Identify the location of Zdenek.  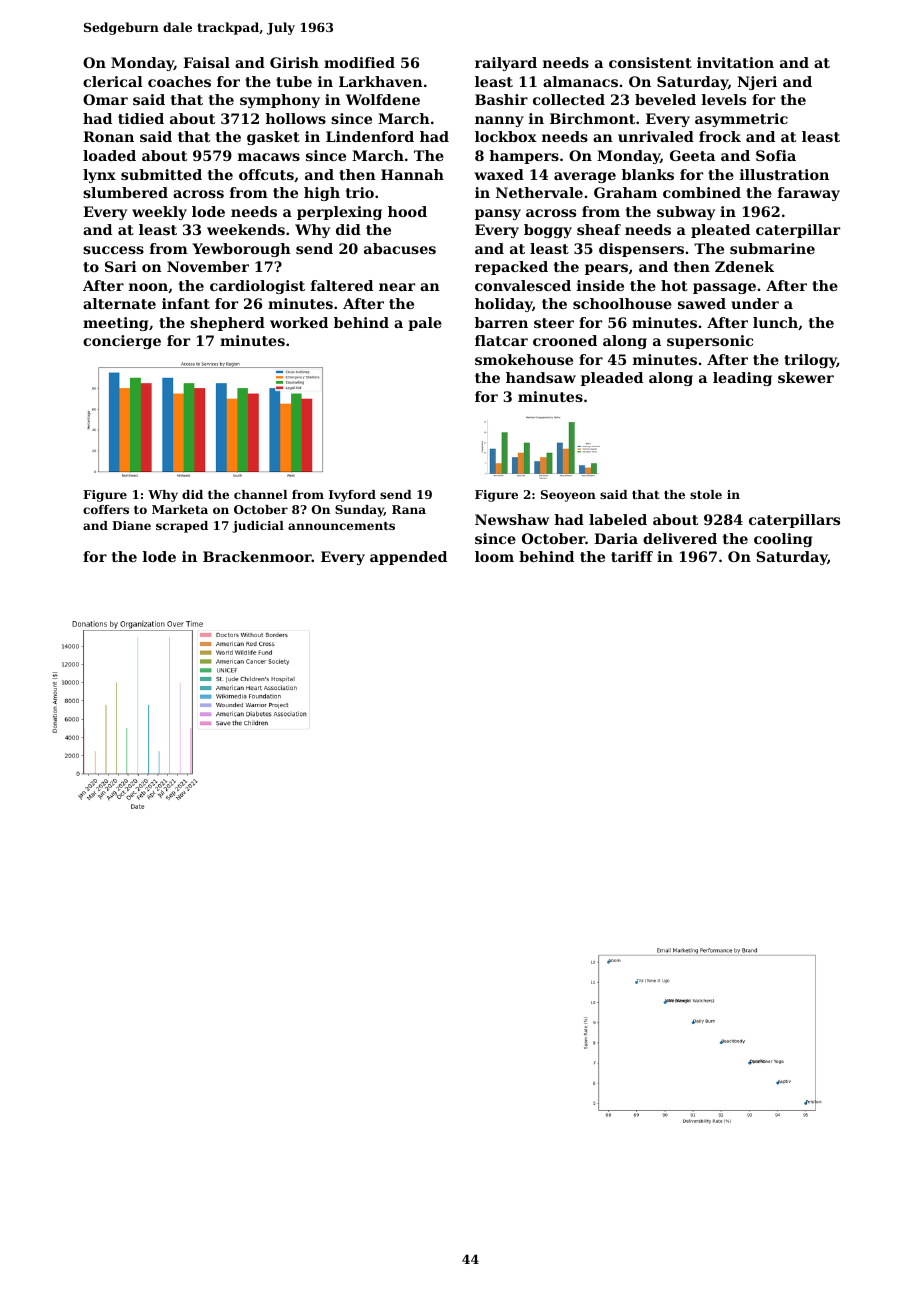
(744, 266).
